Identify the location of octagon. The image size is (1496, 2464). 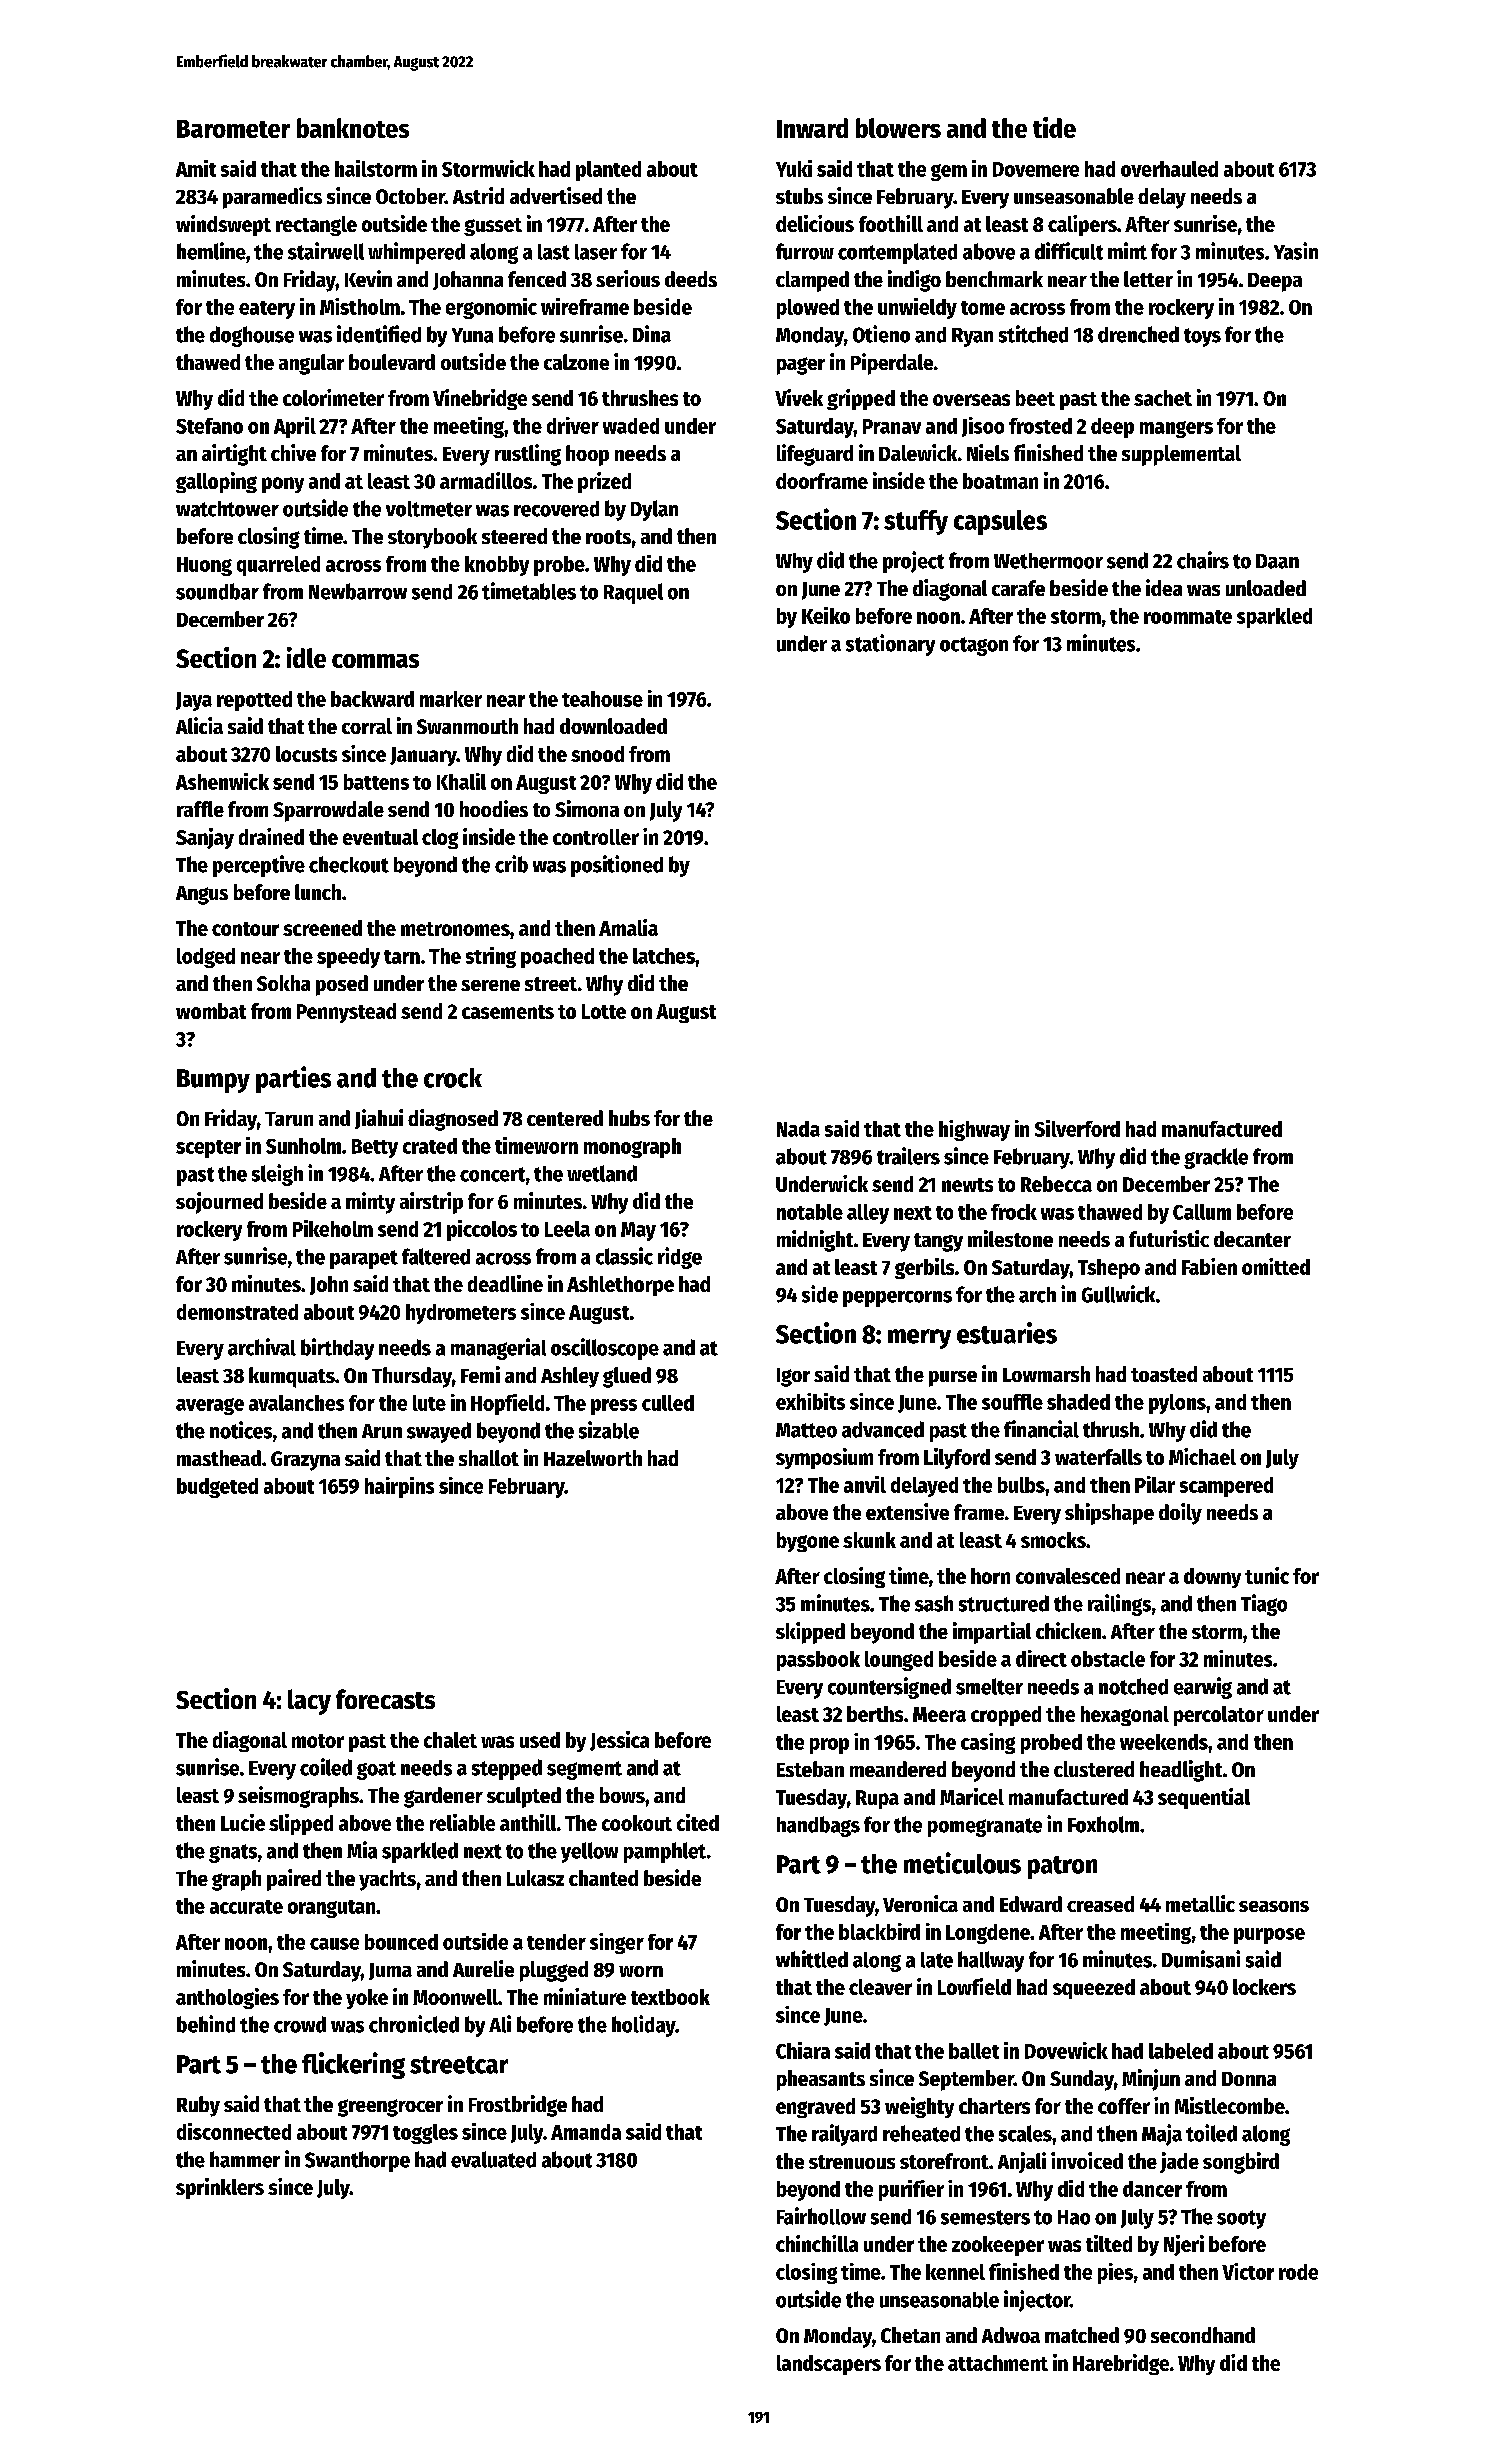
(974, 646).
